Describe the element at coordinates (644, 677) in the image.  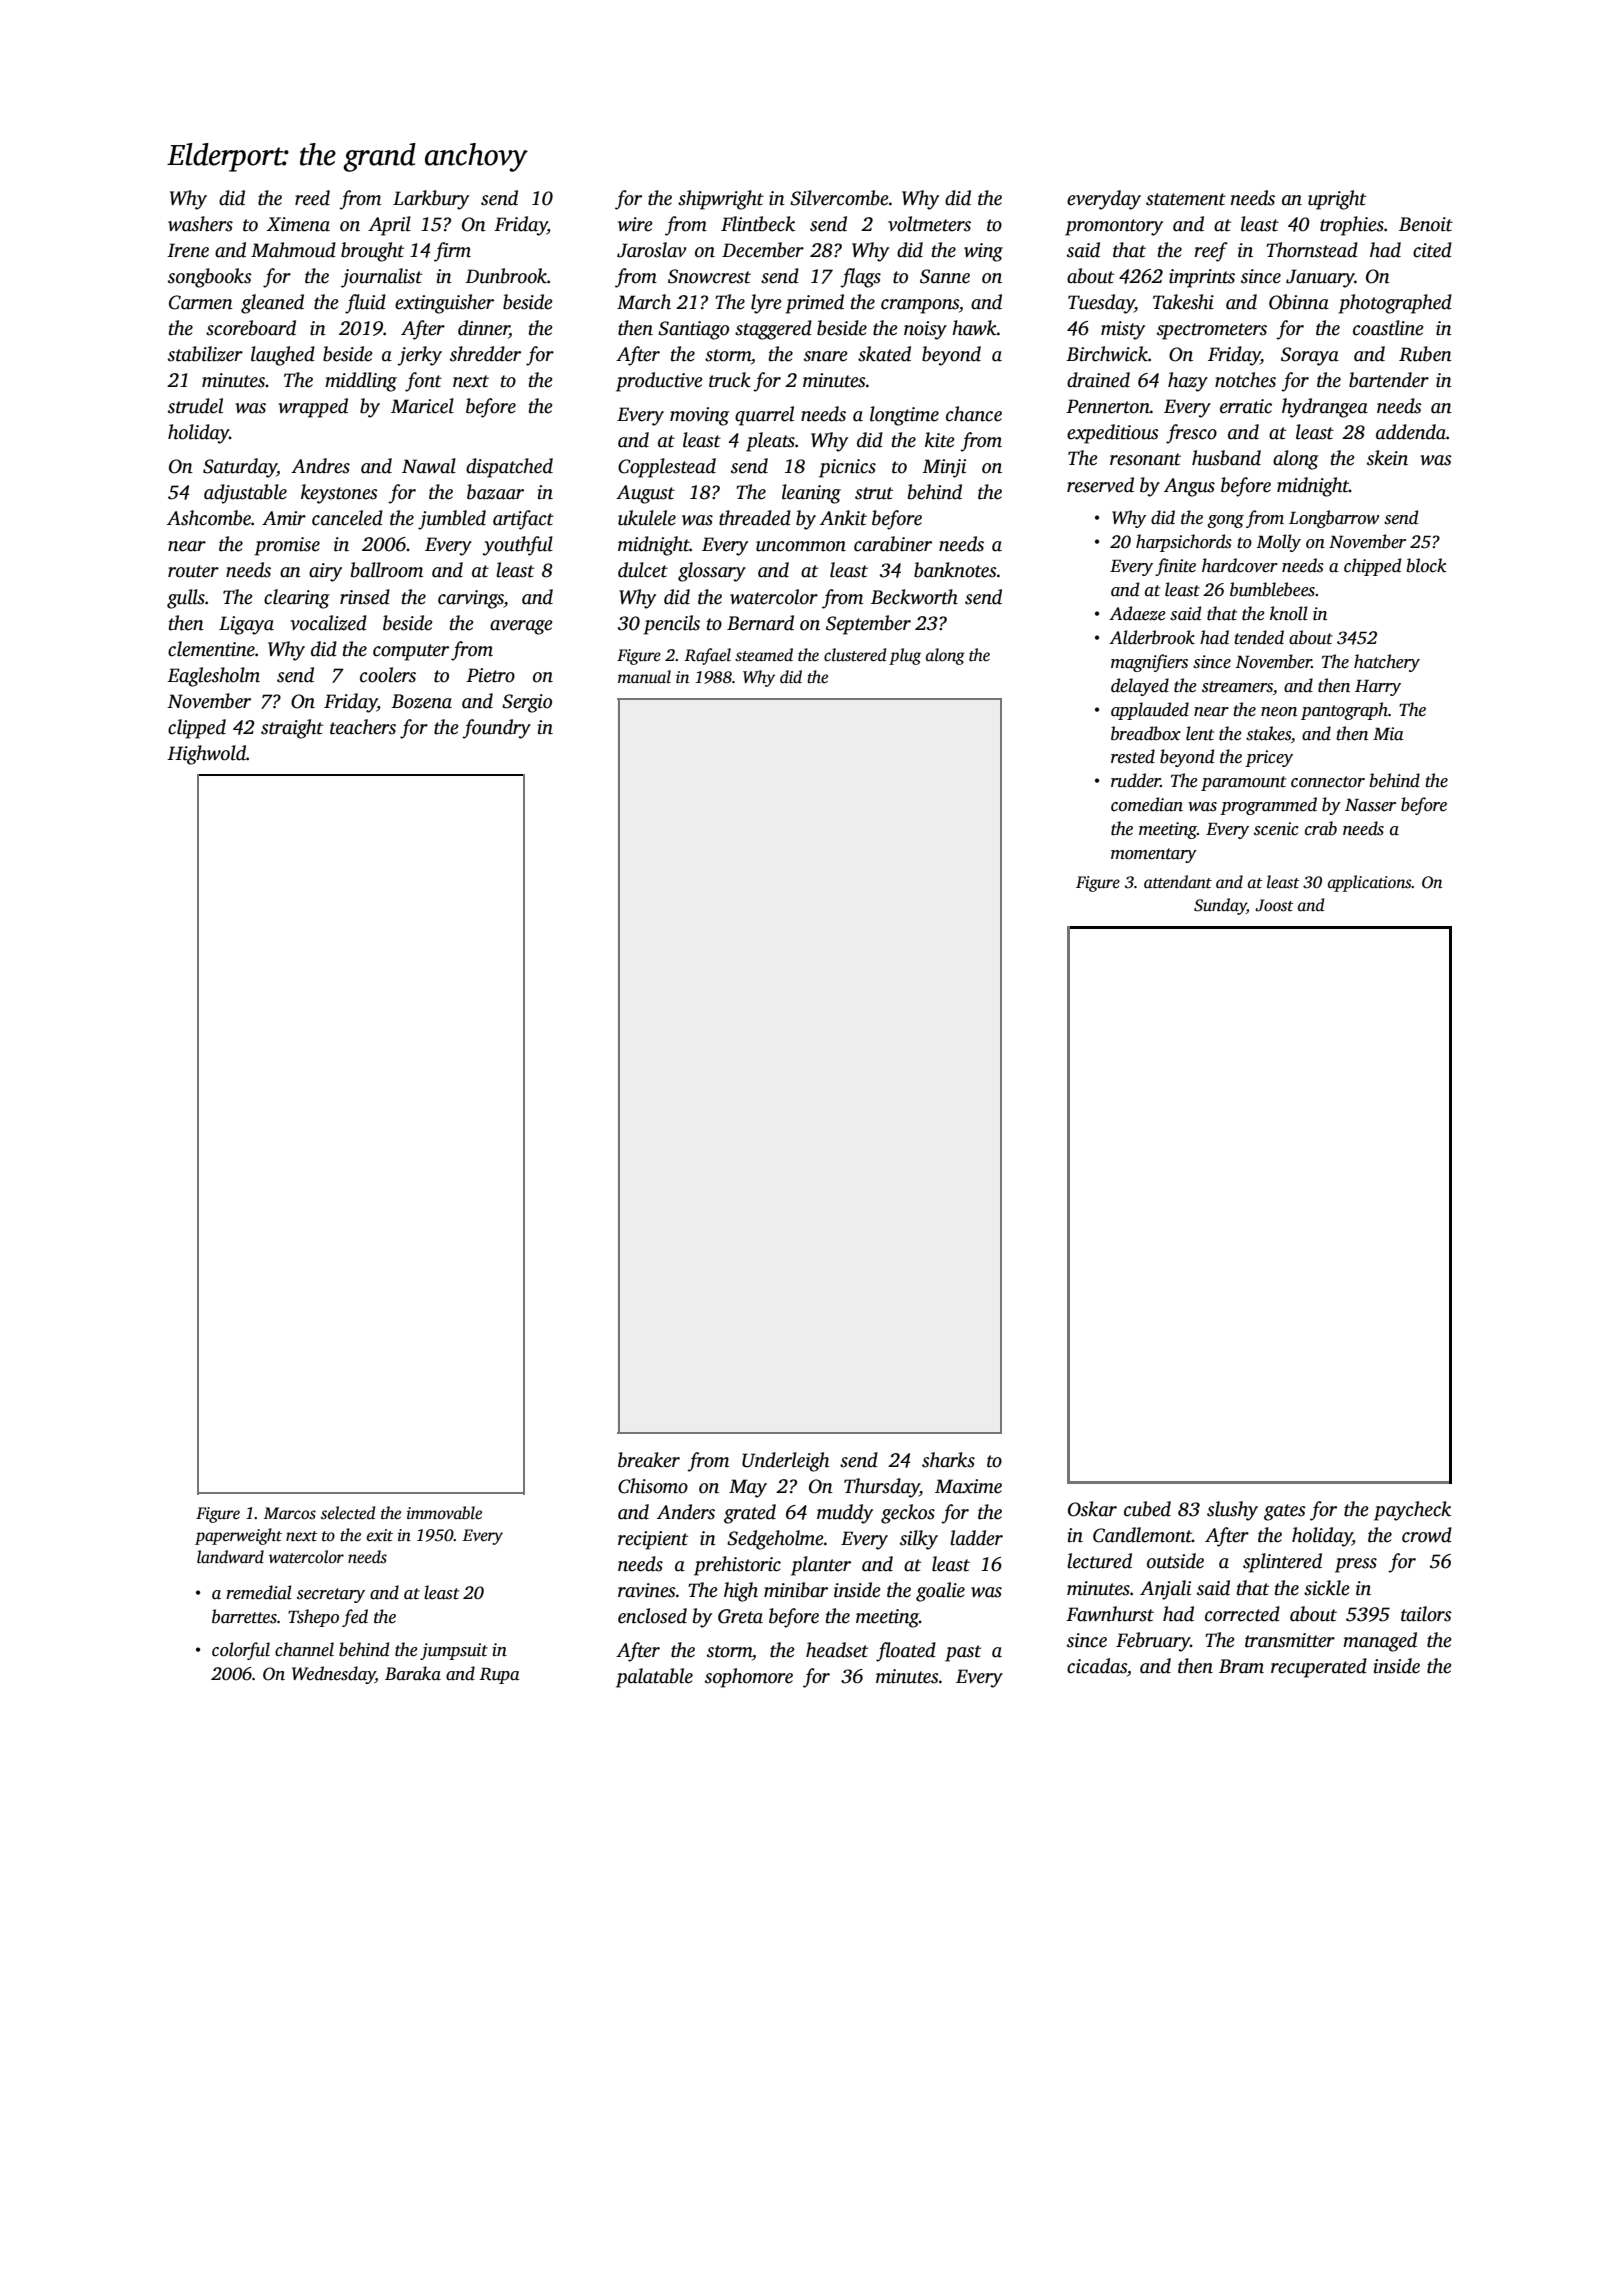
I see `manual` at that location.
